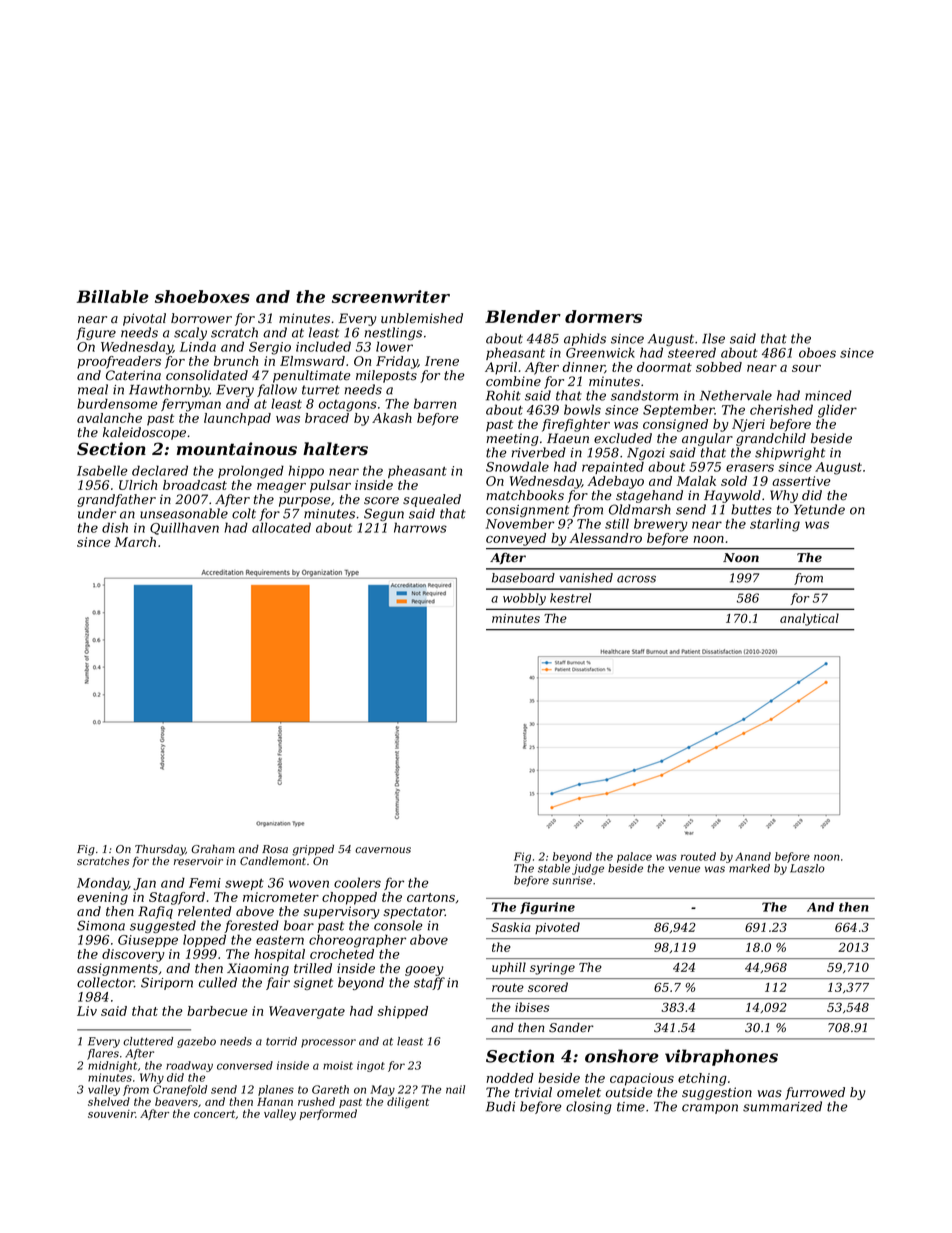 This document has width=952, height=1233. Describe the element at coordinates (236, 361) in the document. I see `brunch` at that location.
